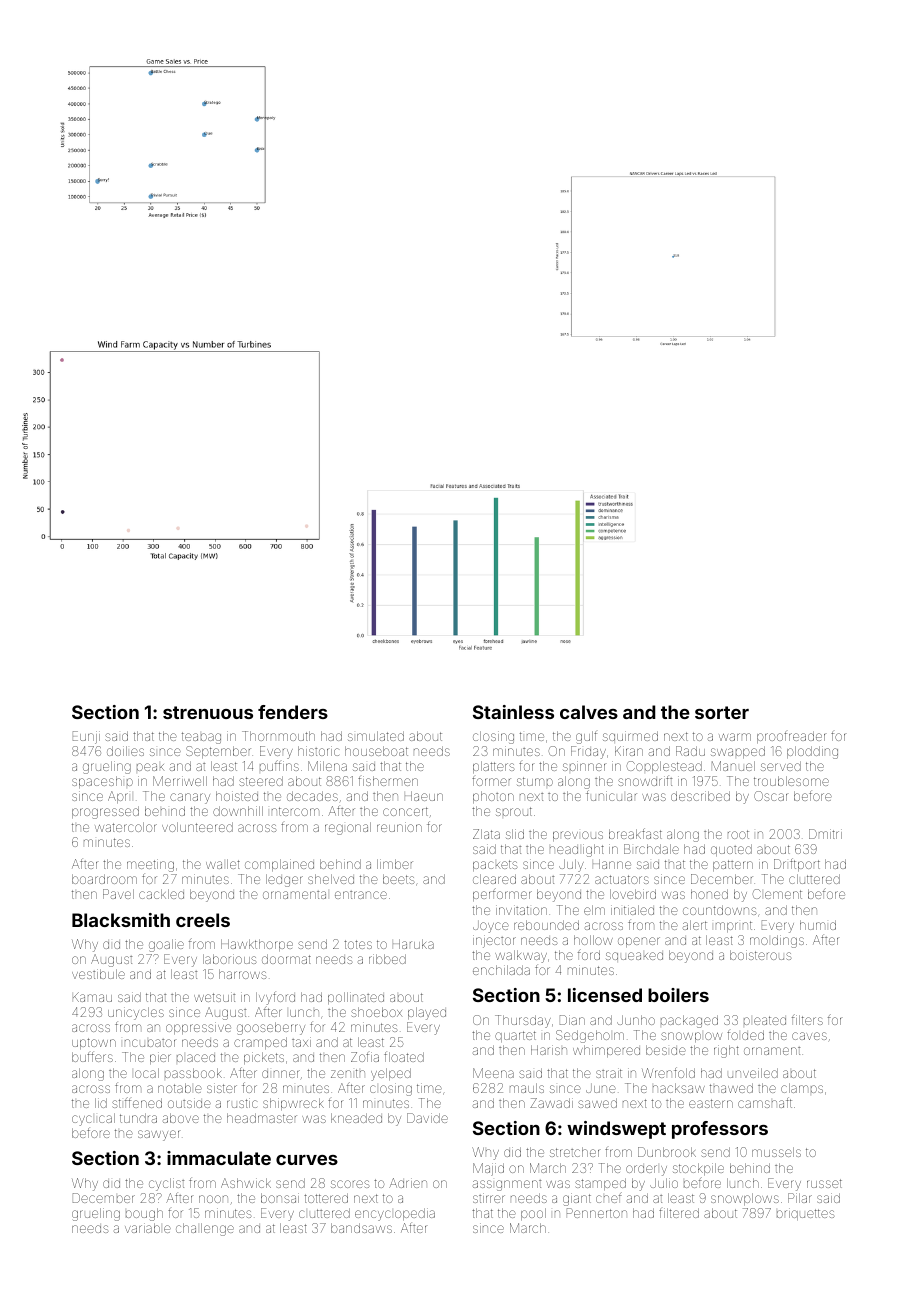  I want to click on professors, so click(720, 1130).
